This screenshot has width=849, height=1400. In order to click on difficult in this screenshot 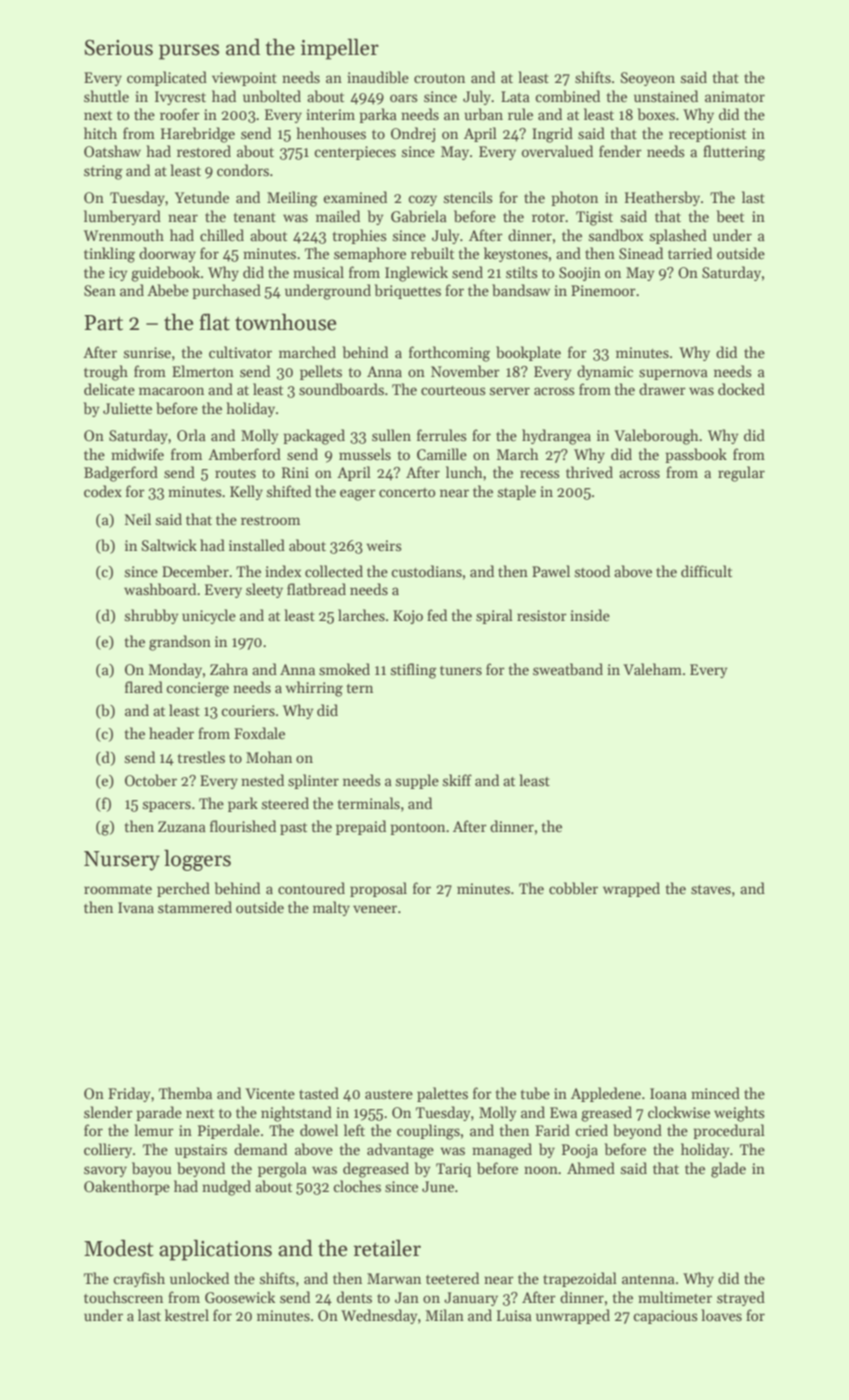, I will do `click(706, 571)`.
